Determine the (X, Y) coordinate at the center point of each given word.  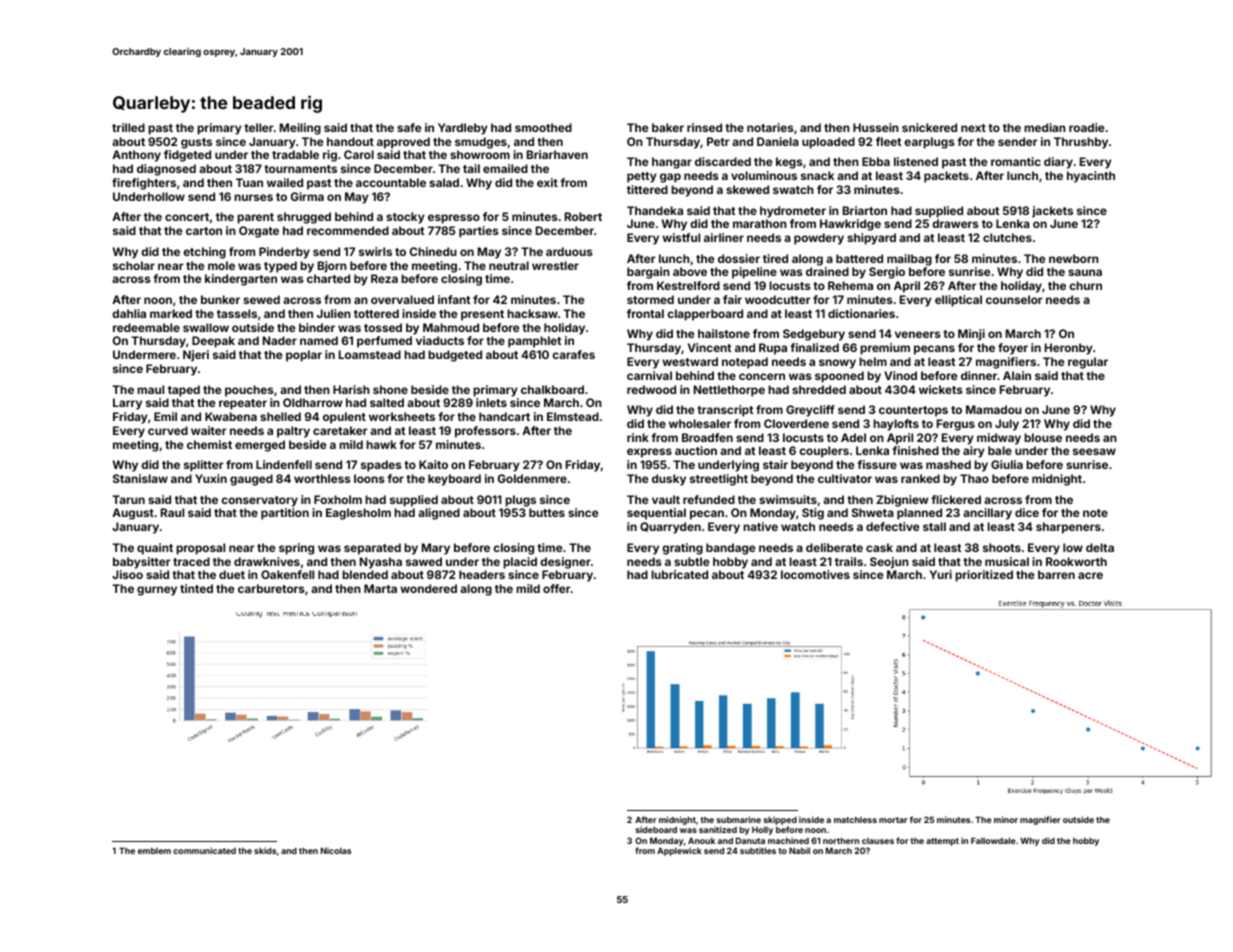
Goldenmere (532, 478)
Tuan (249, 182)
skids (265, 850)
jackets (1052, 212)
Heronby (1069, 349)
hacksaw (532, 313)
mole (221, 265)
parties (479, 232)
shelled (280, 416)
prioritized (984, 576)
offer (557, 588)
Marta (380, 588)
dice (1027, 512)
